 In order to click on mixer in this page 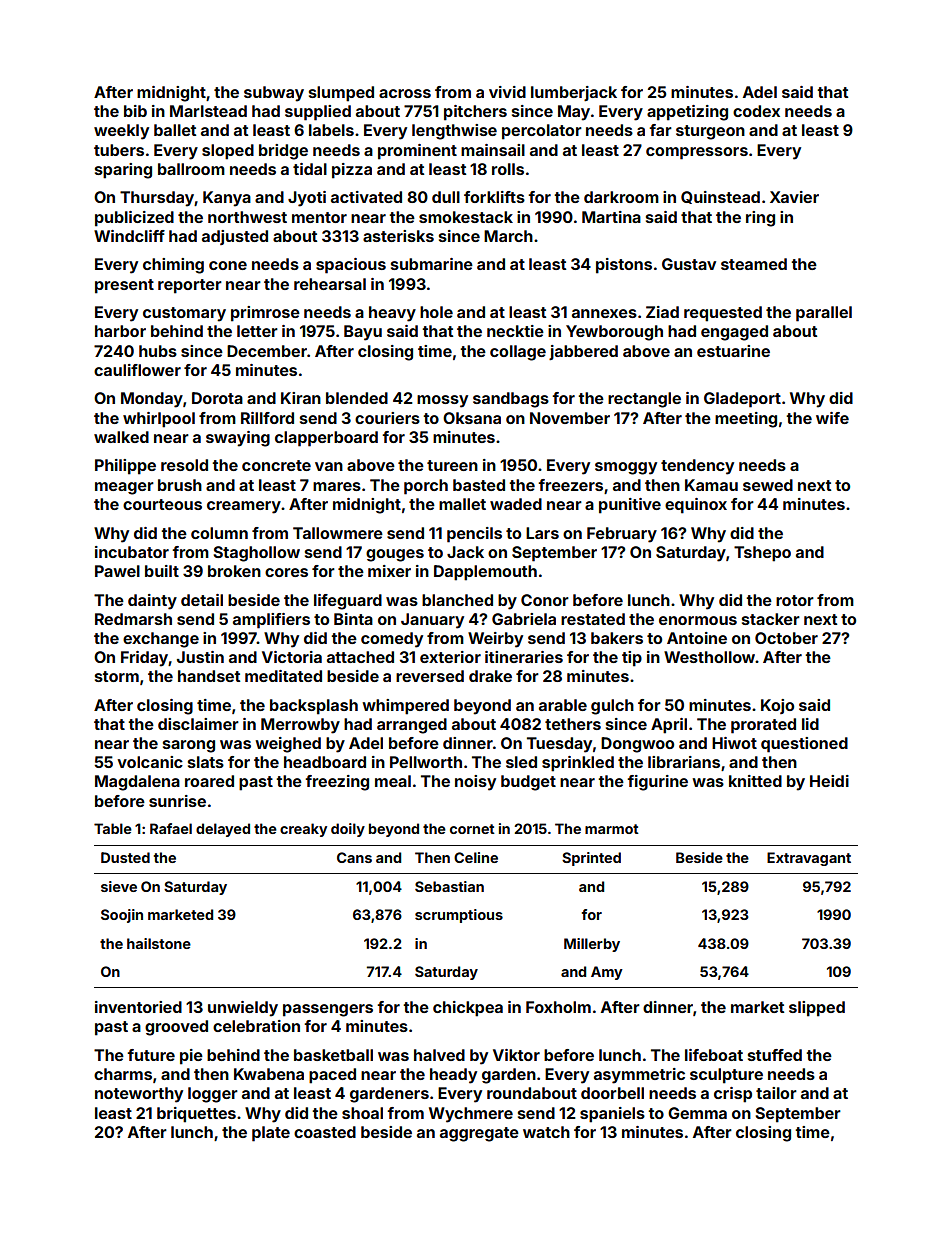, I will do `click(389, 571)`.
